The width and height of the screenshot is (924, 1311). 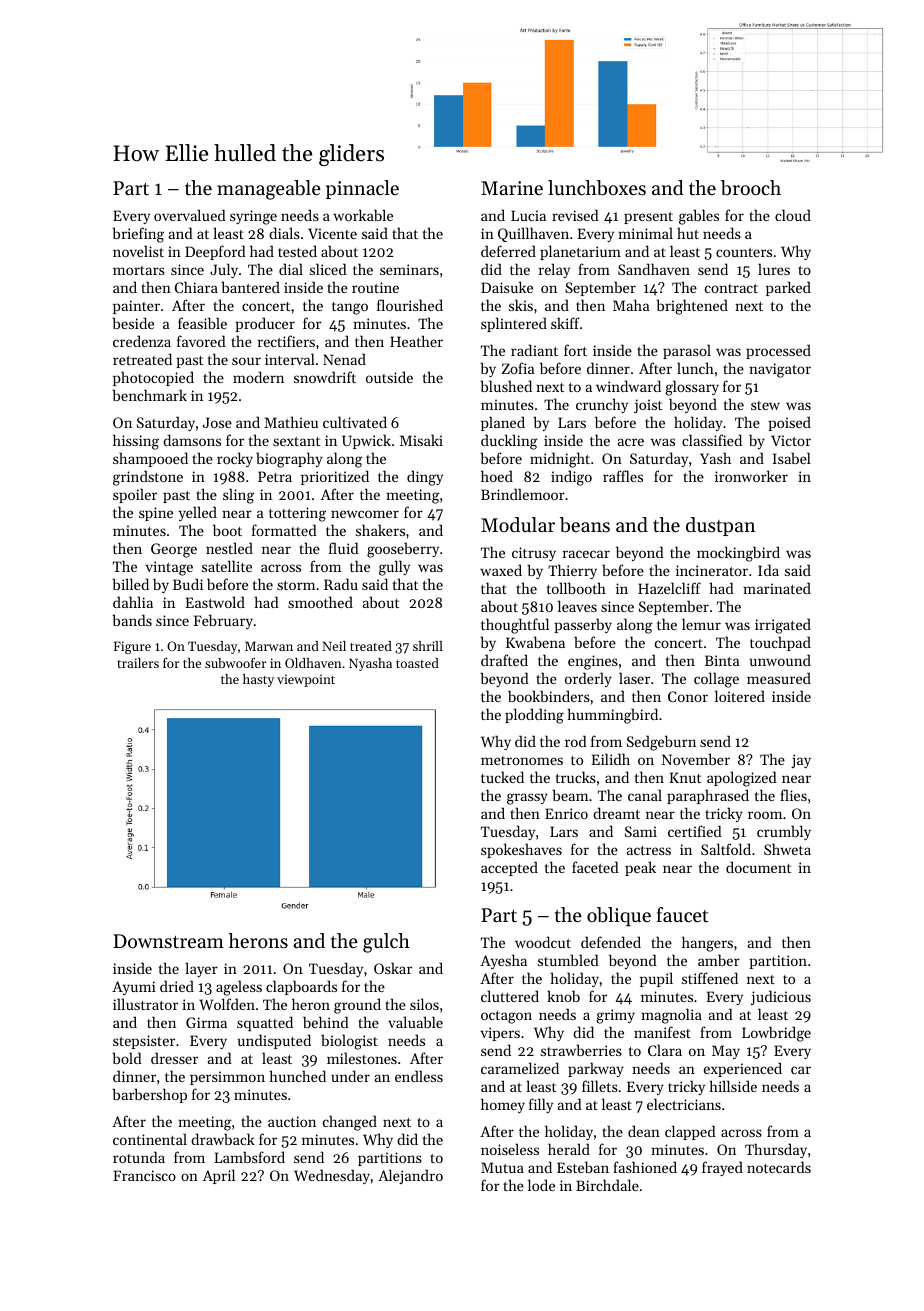 What do you see at coordinates (560, 460) in the screenshot?
I see `midnight` at bounding box center [560, 460].
